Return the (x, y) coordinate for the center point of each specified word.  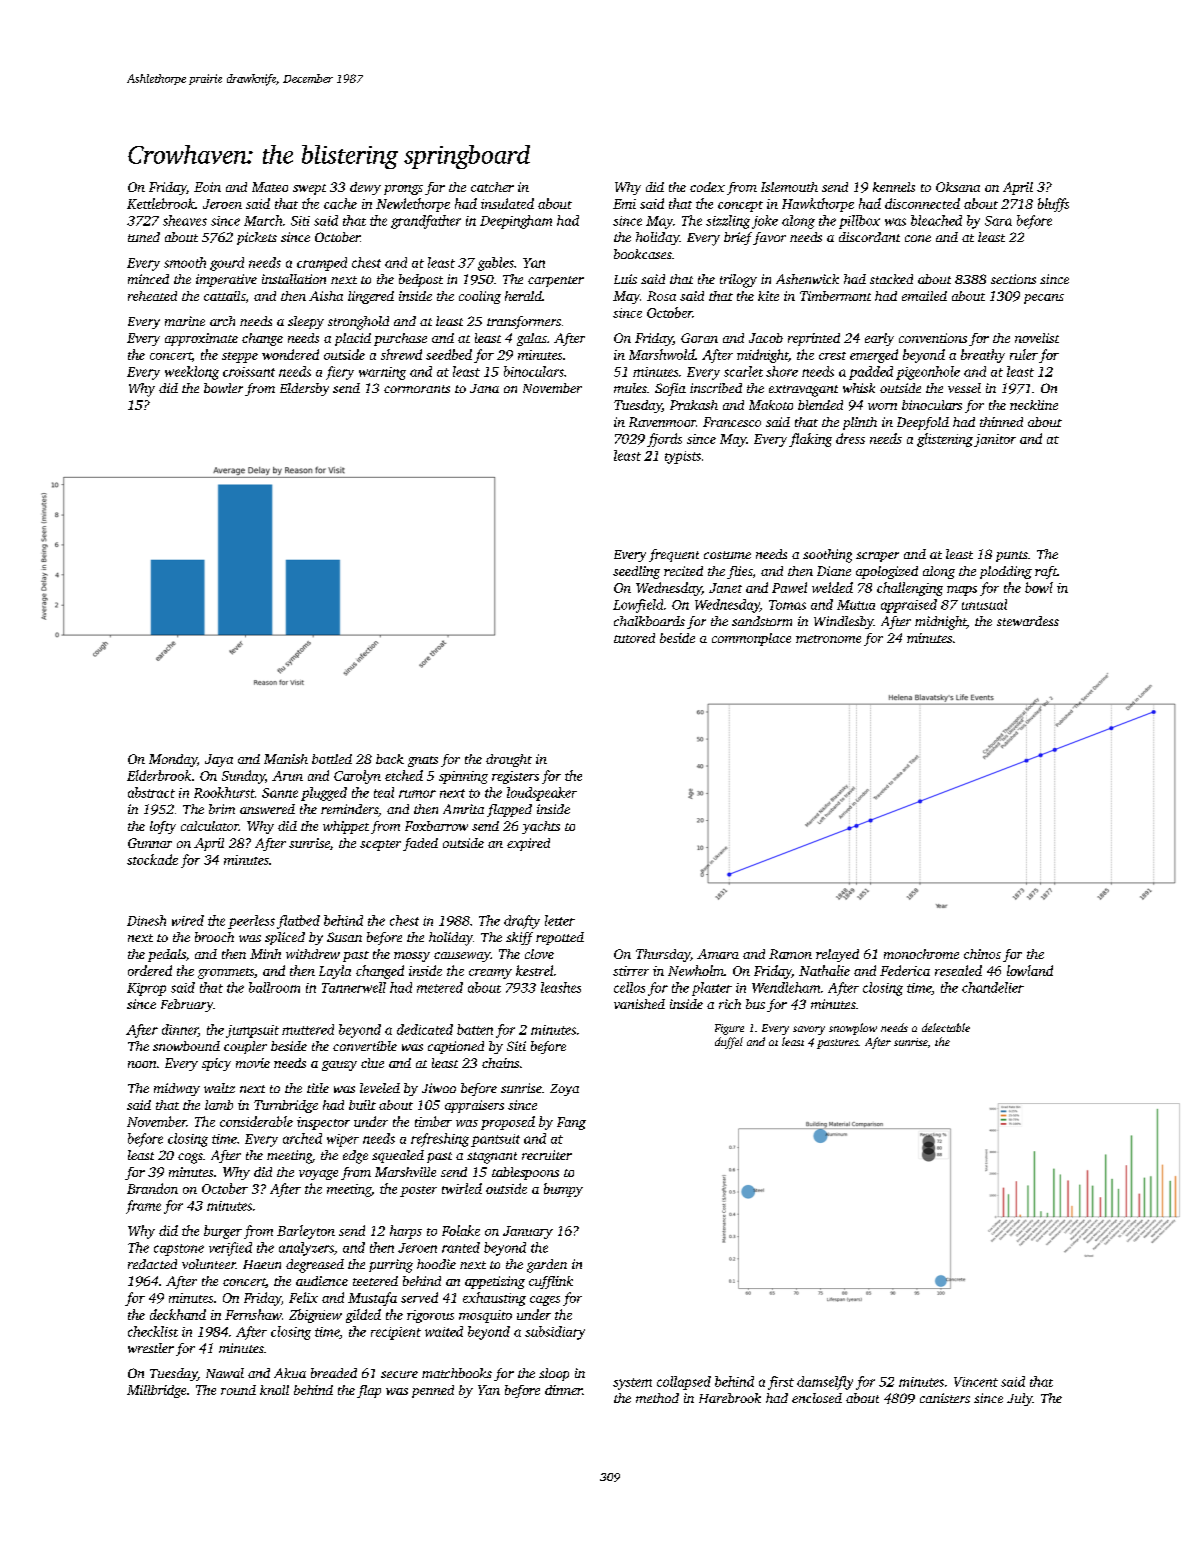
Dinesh (146, 920)
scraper (877, 557)
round (238, 1390)
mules (630, 388)
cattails (224, 296)
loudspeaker (542, 794)
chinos (982, 954)
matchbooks (457, 1373)
